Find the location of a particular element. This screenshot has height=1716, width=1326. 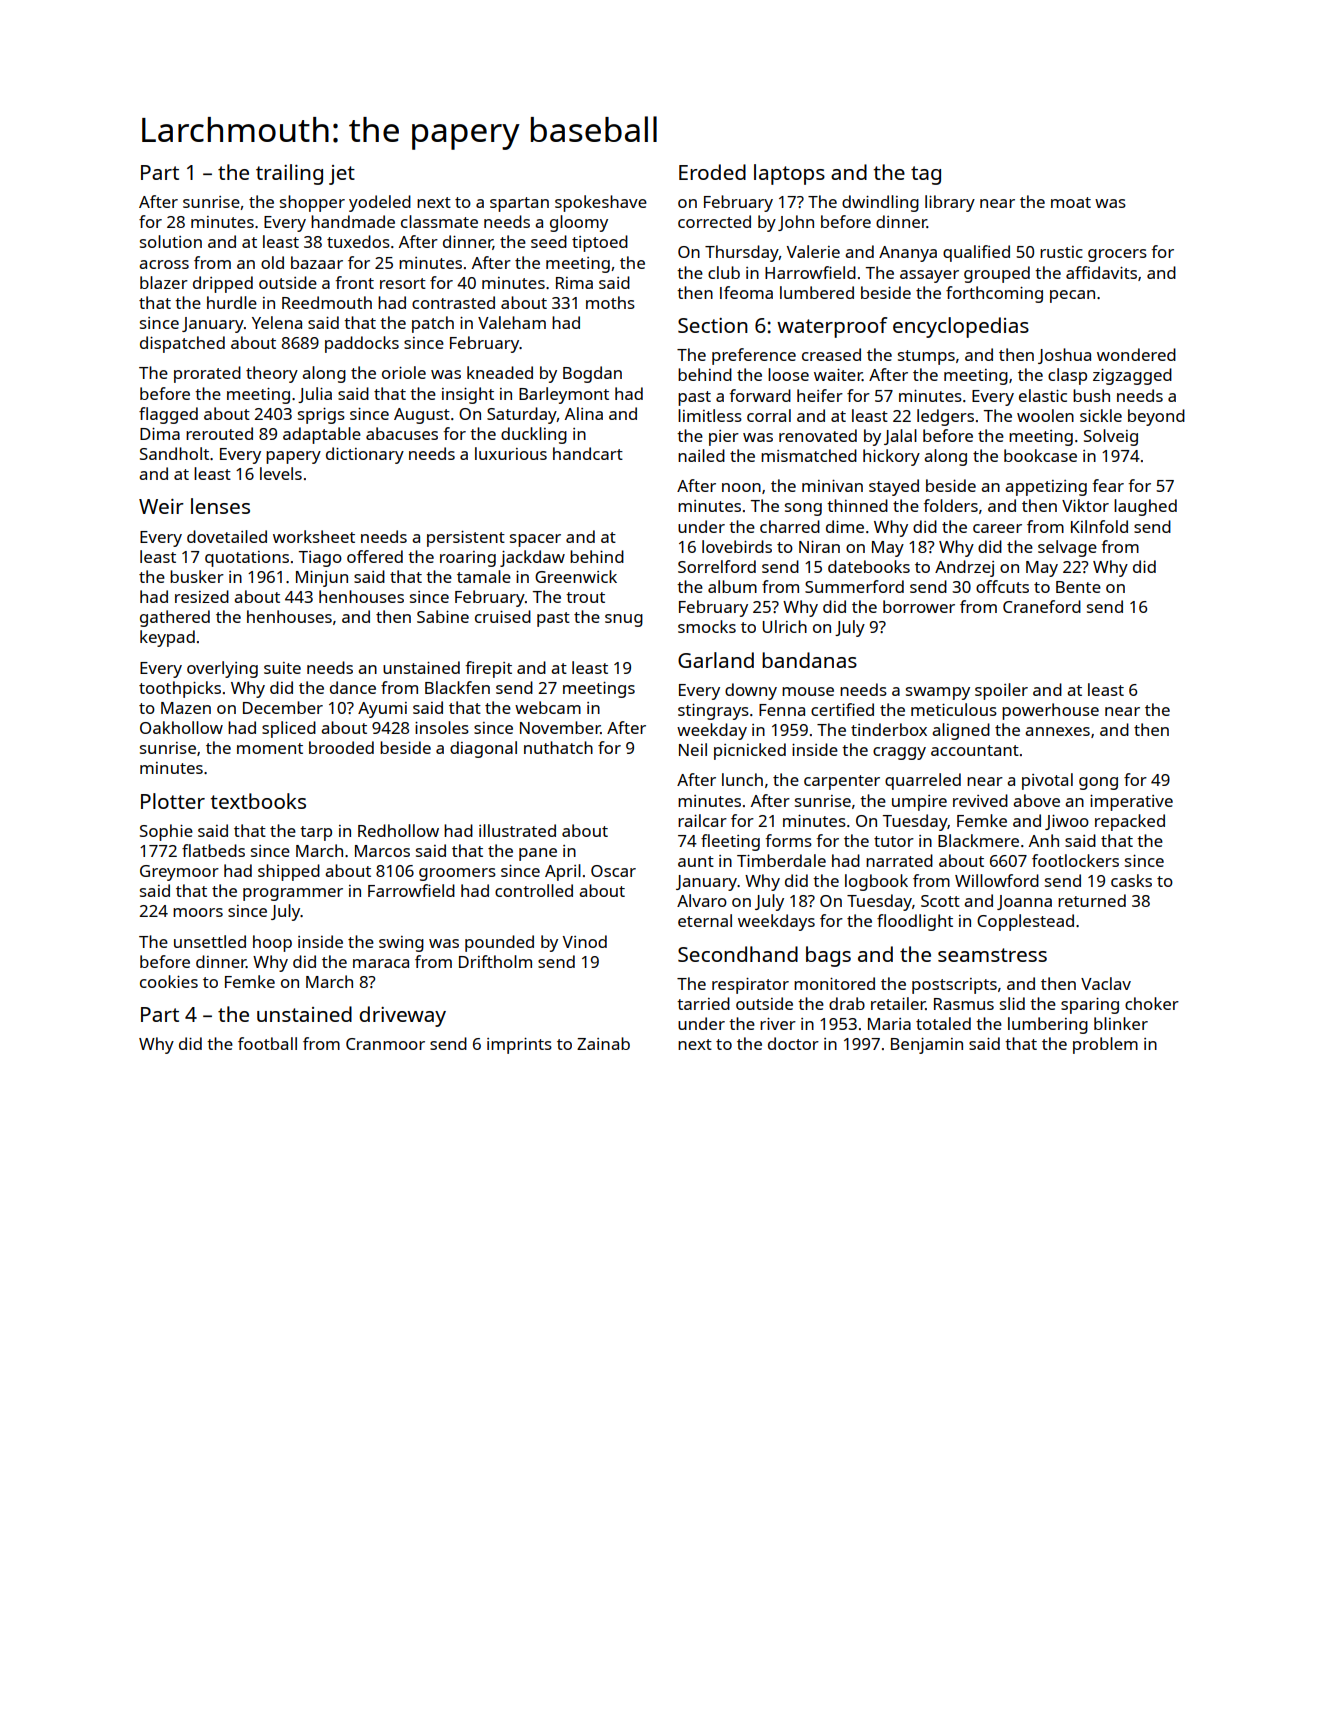

dictionary is located at coordinates (365, 455).
